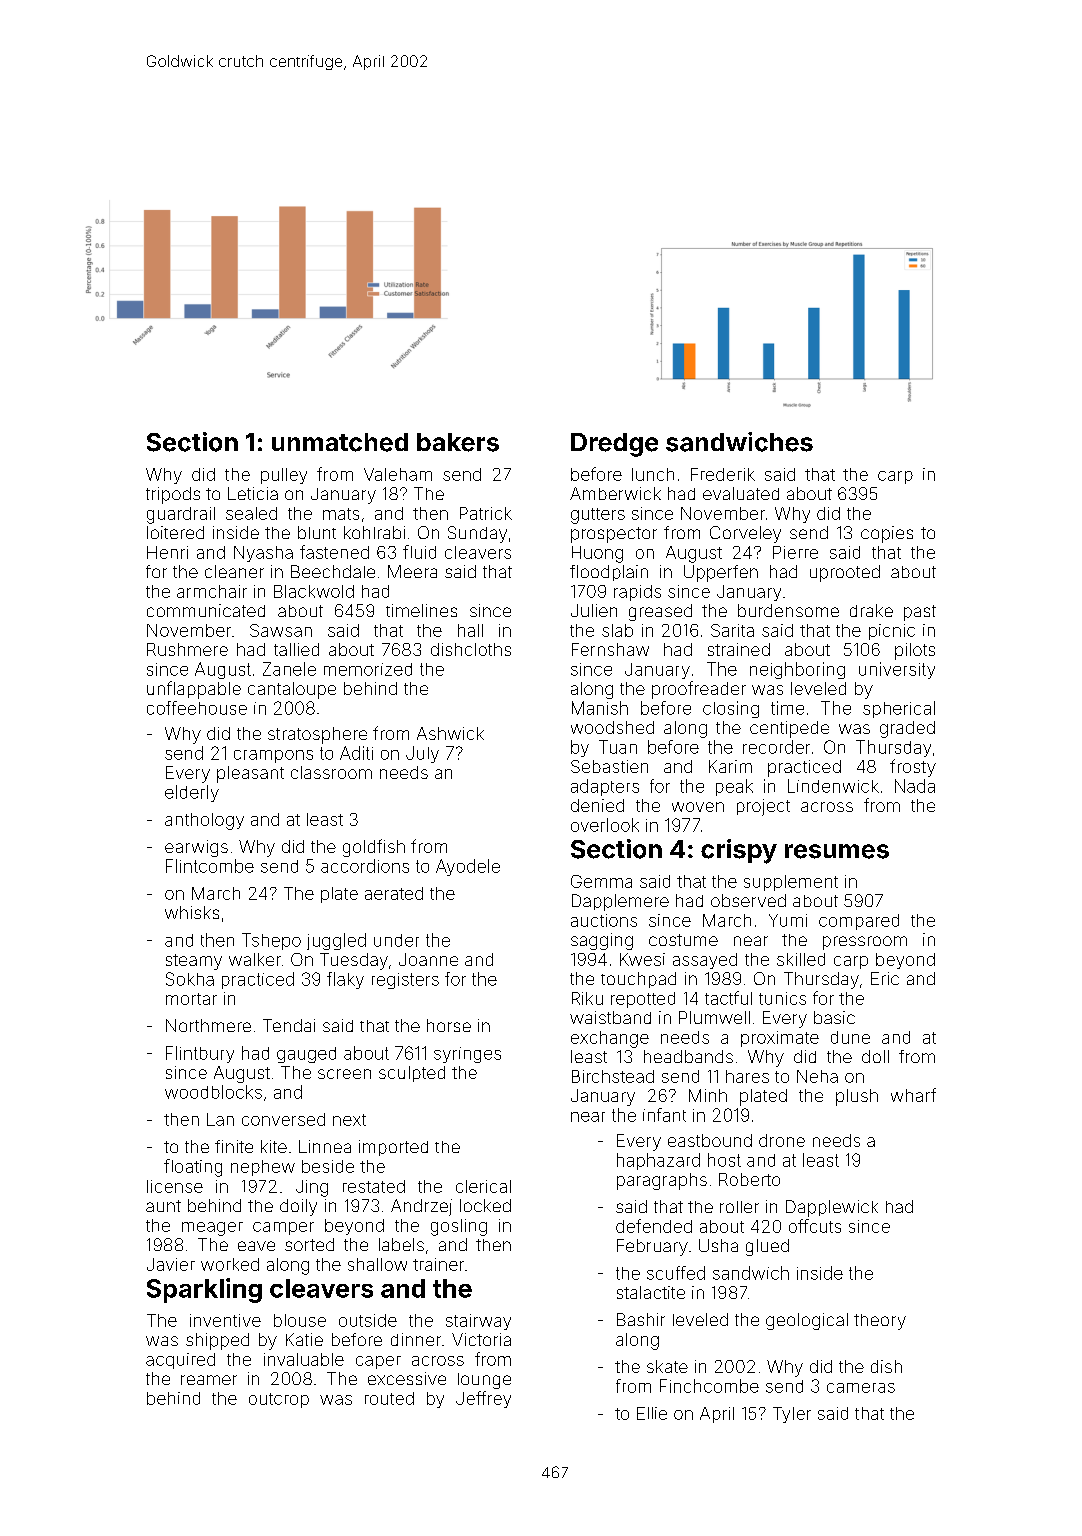 The height and width of the screenshot is (1536, 1082). What do you see at coordinates (340, 442) in the screenshot?
I see `unmatched` at bounding box center [340, 442].
